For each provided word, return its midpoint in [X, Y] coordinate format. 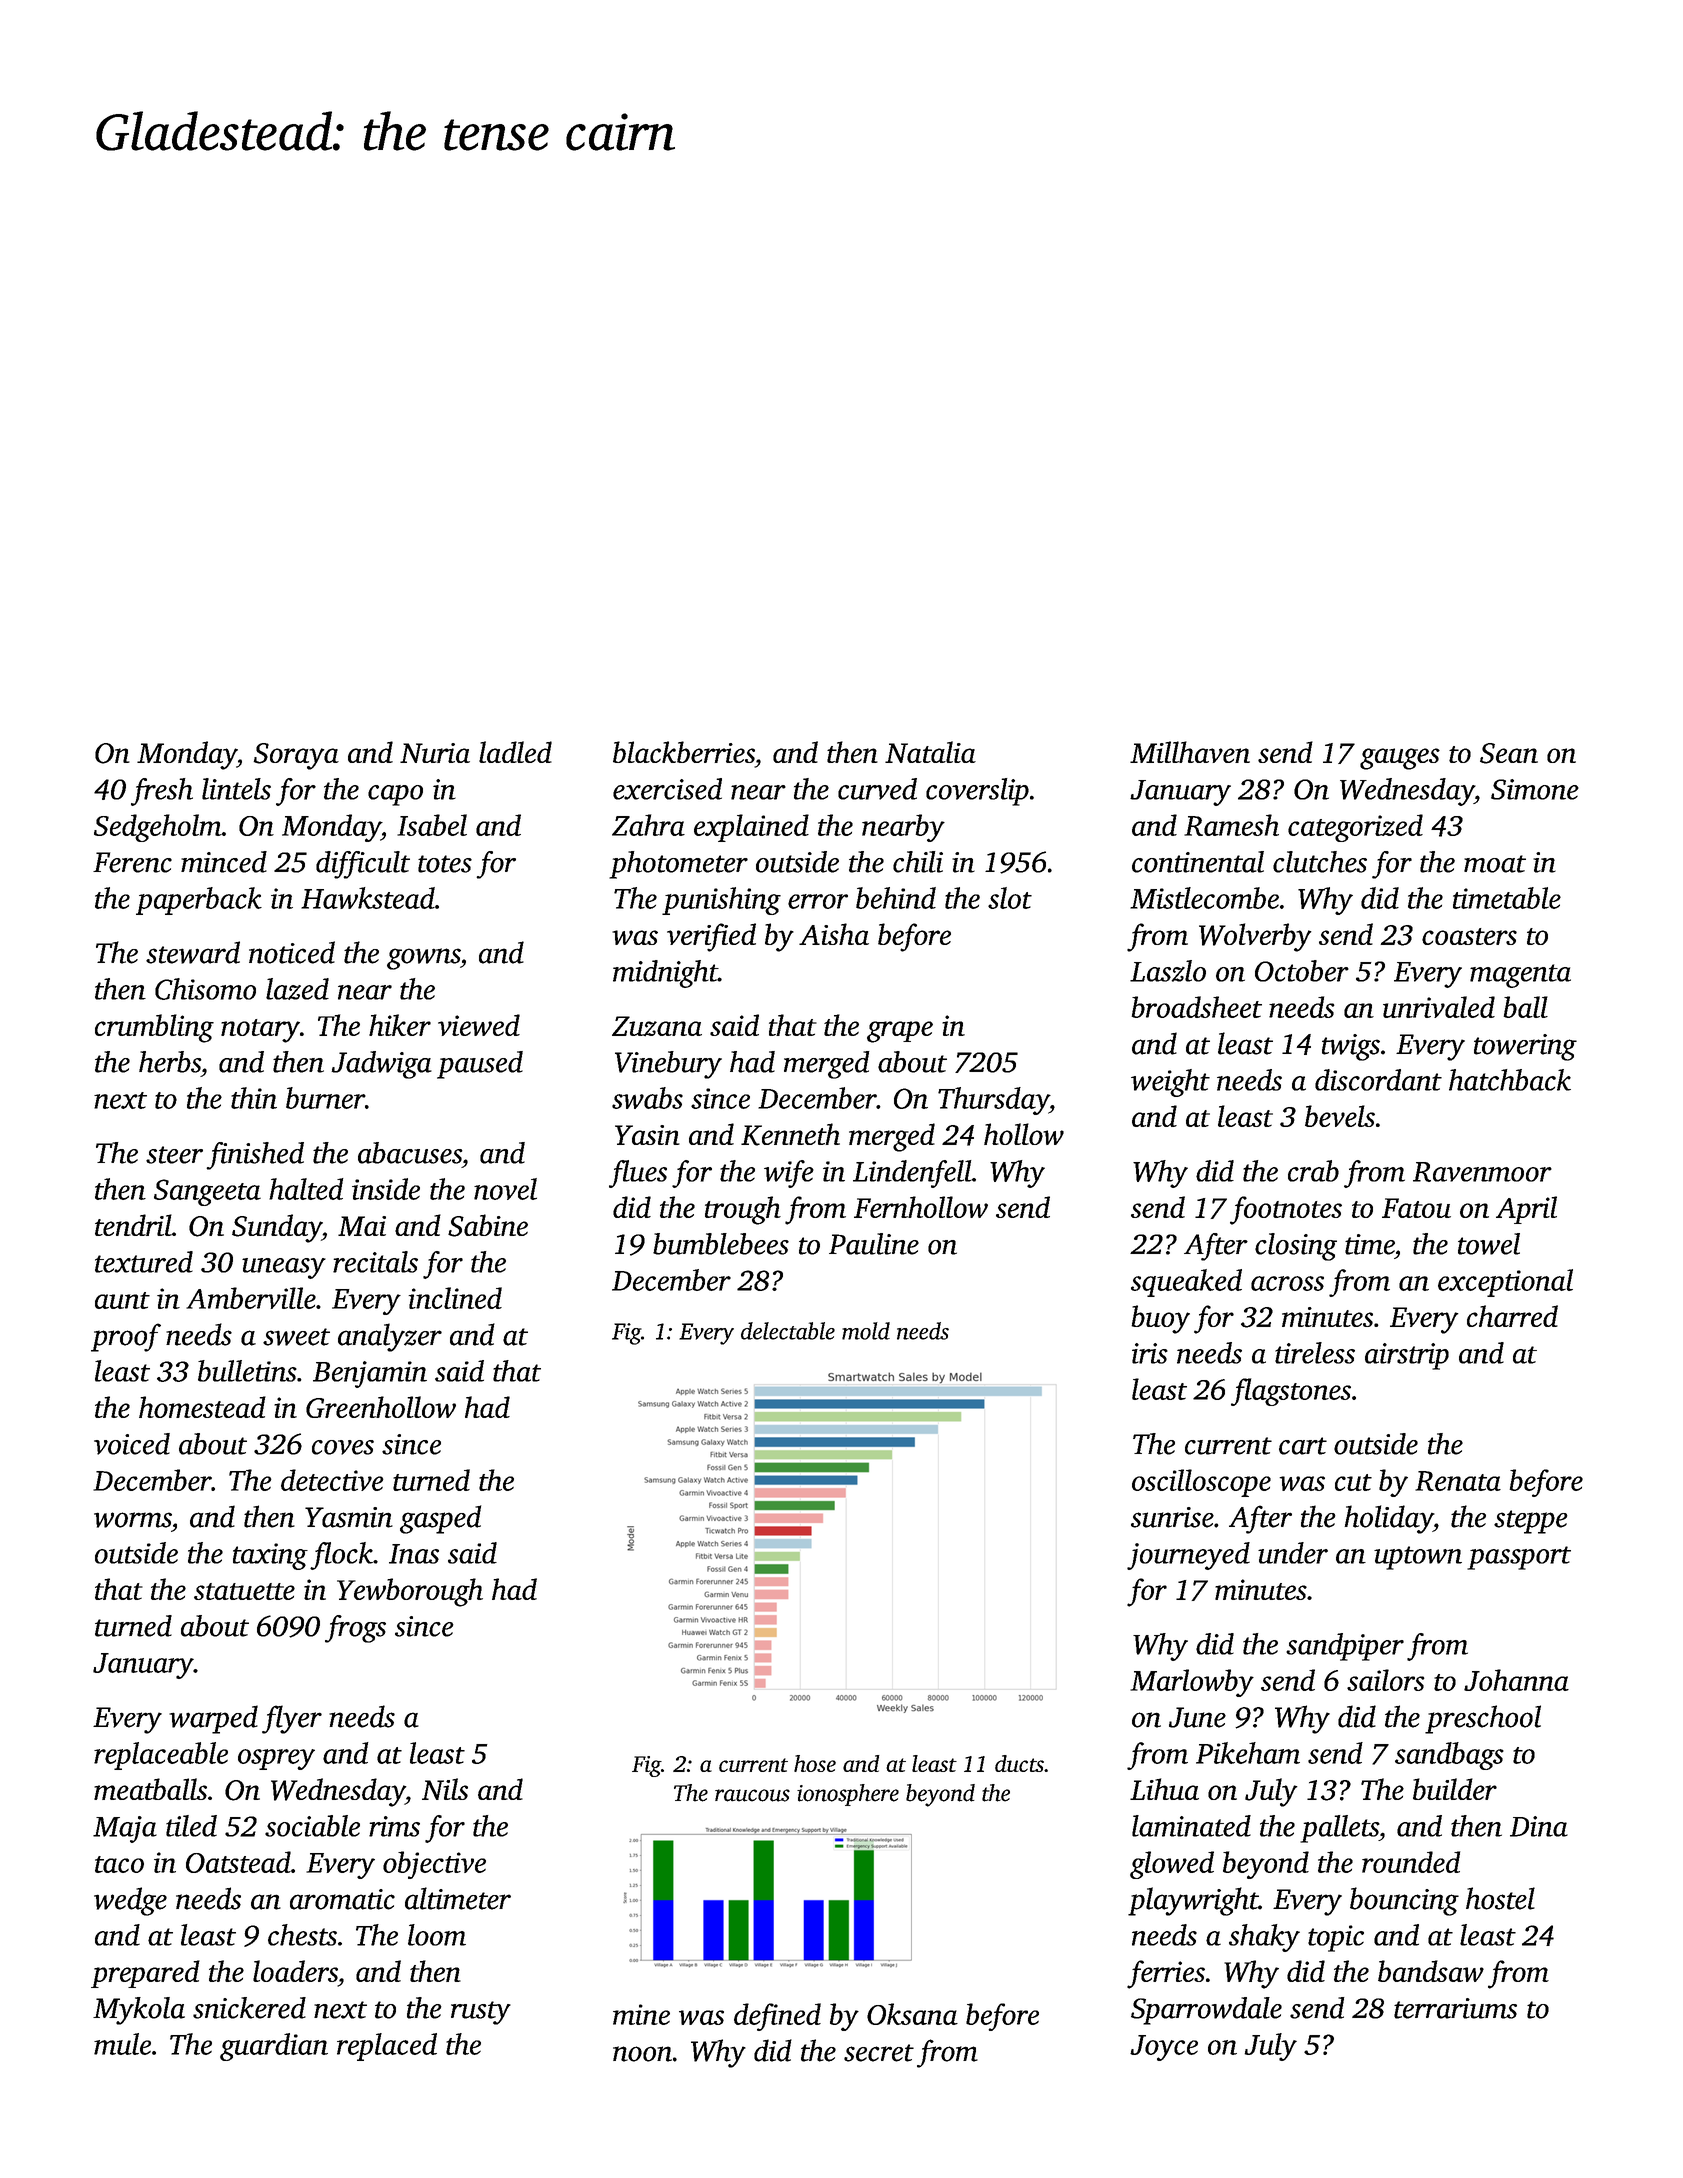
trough [743, 1210]
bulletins [247, 1371]
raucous [752, 1795]
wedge [130, 1901]
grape [900, 1032]
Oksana [912, 2014]
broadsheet [1196, 1007]
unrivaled [1439, 1007]
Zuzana [657, 1026]
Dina [1539, 1826]
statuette [244, 1591]
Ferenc [132, 862]
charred [1512, 1316]
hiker [400, 1025]
